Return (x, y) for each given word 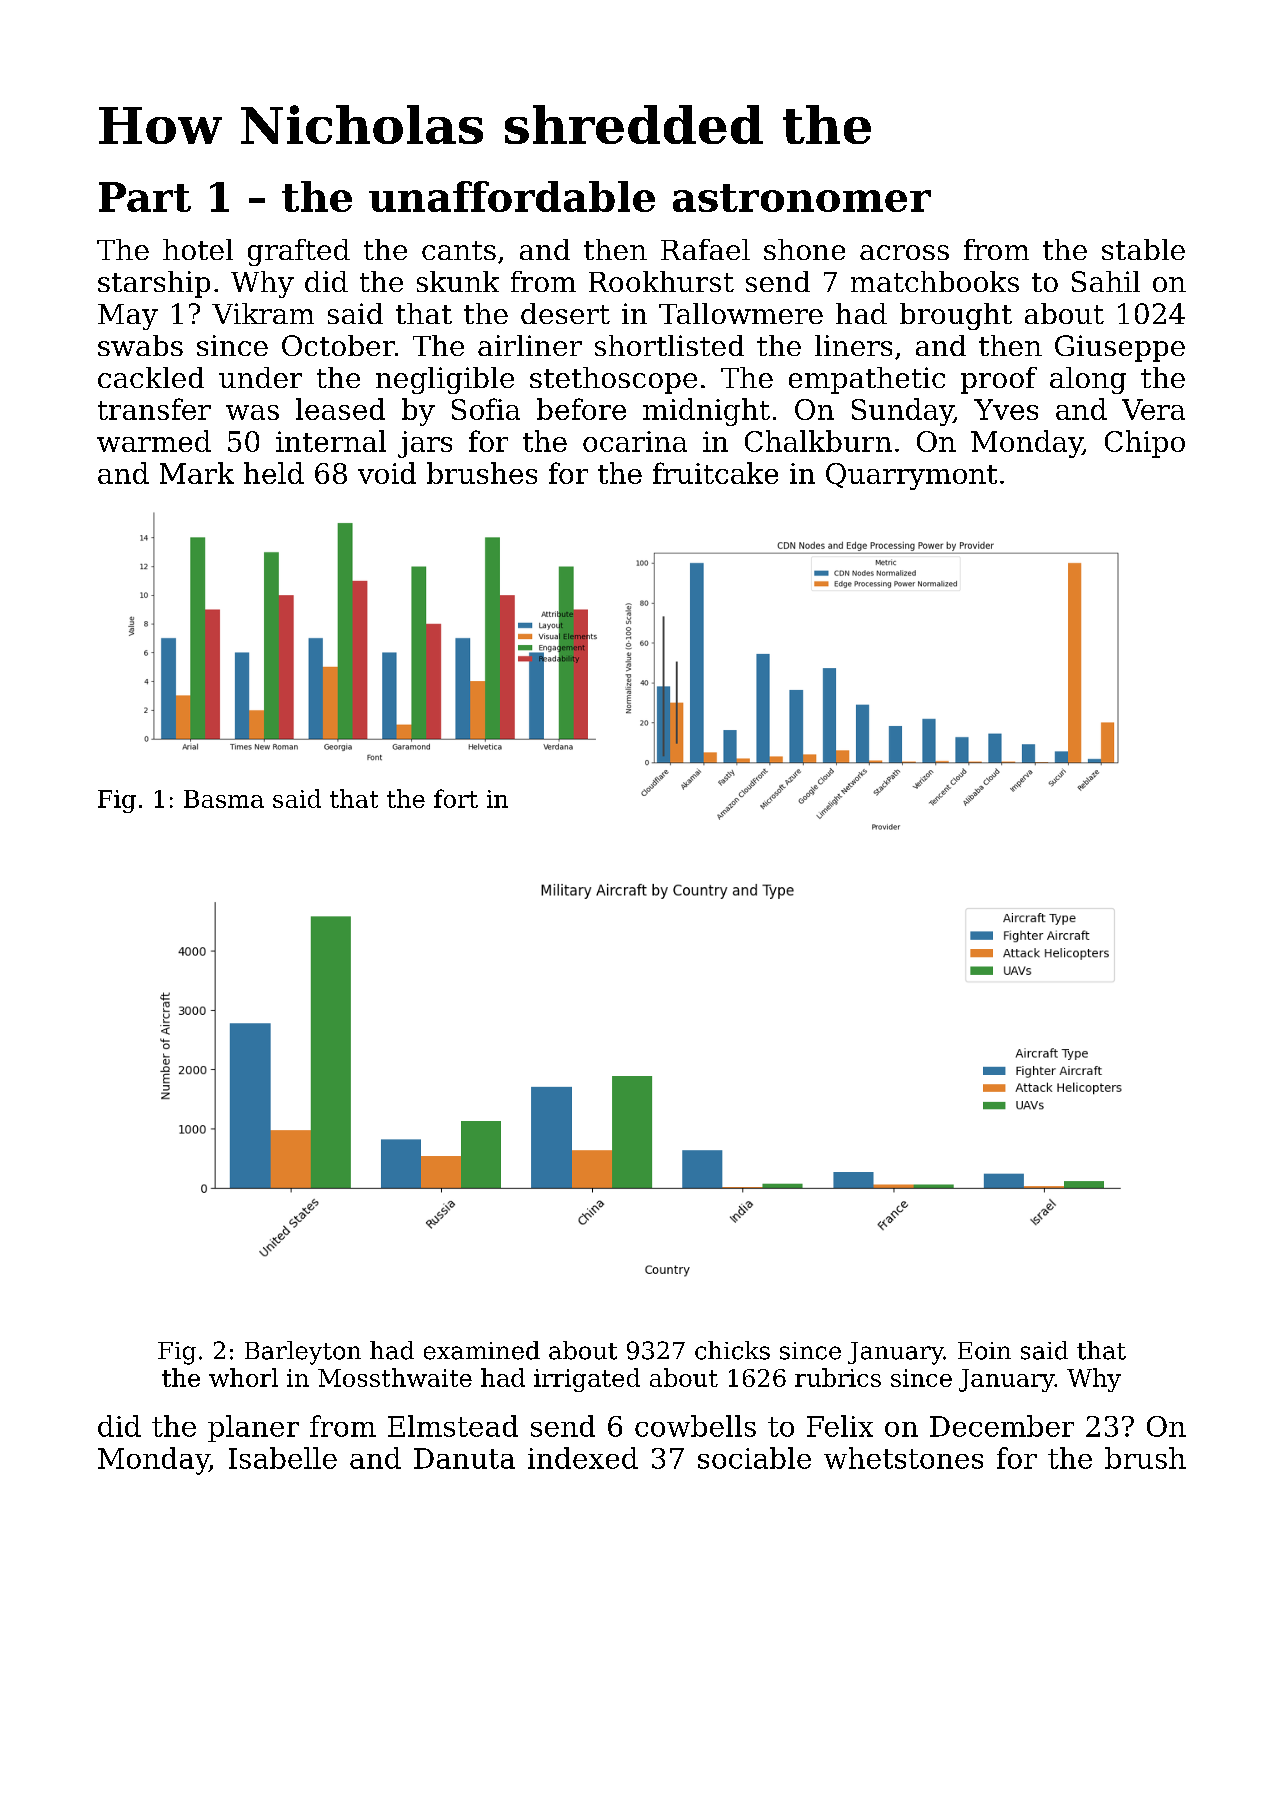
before (581, 409)
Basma (224, 799)
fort (456, 798)
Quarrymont (911, 476)
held (274, 473)
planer (253, 1428)
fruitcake (715, 473)
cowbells (695, 1426)
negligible (445, 380)
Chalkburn (818, 441)
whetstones (903, 1458)
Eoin (984, 1351)
